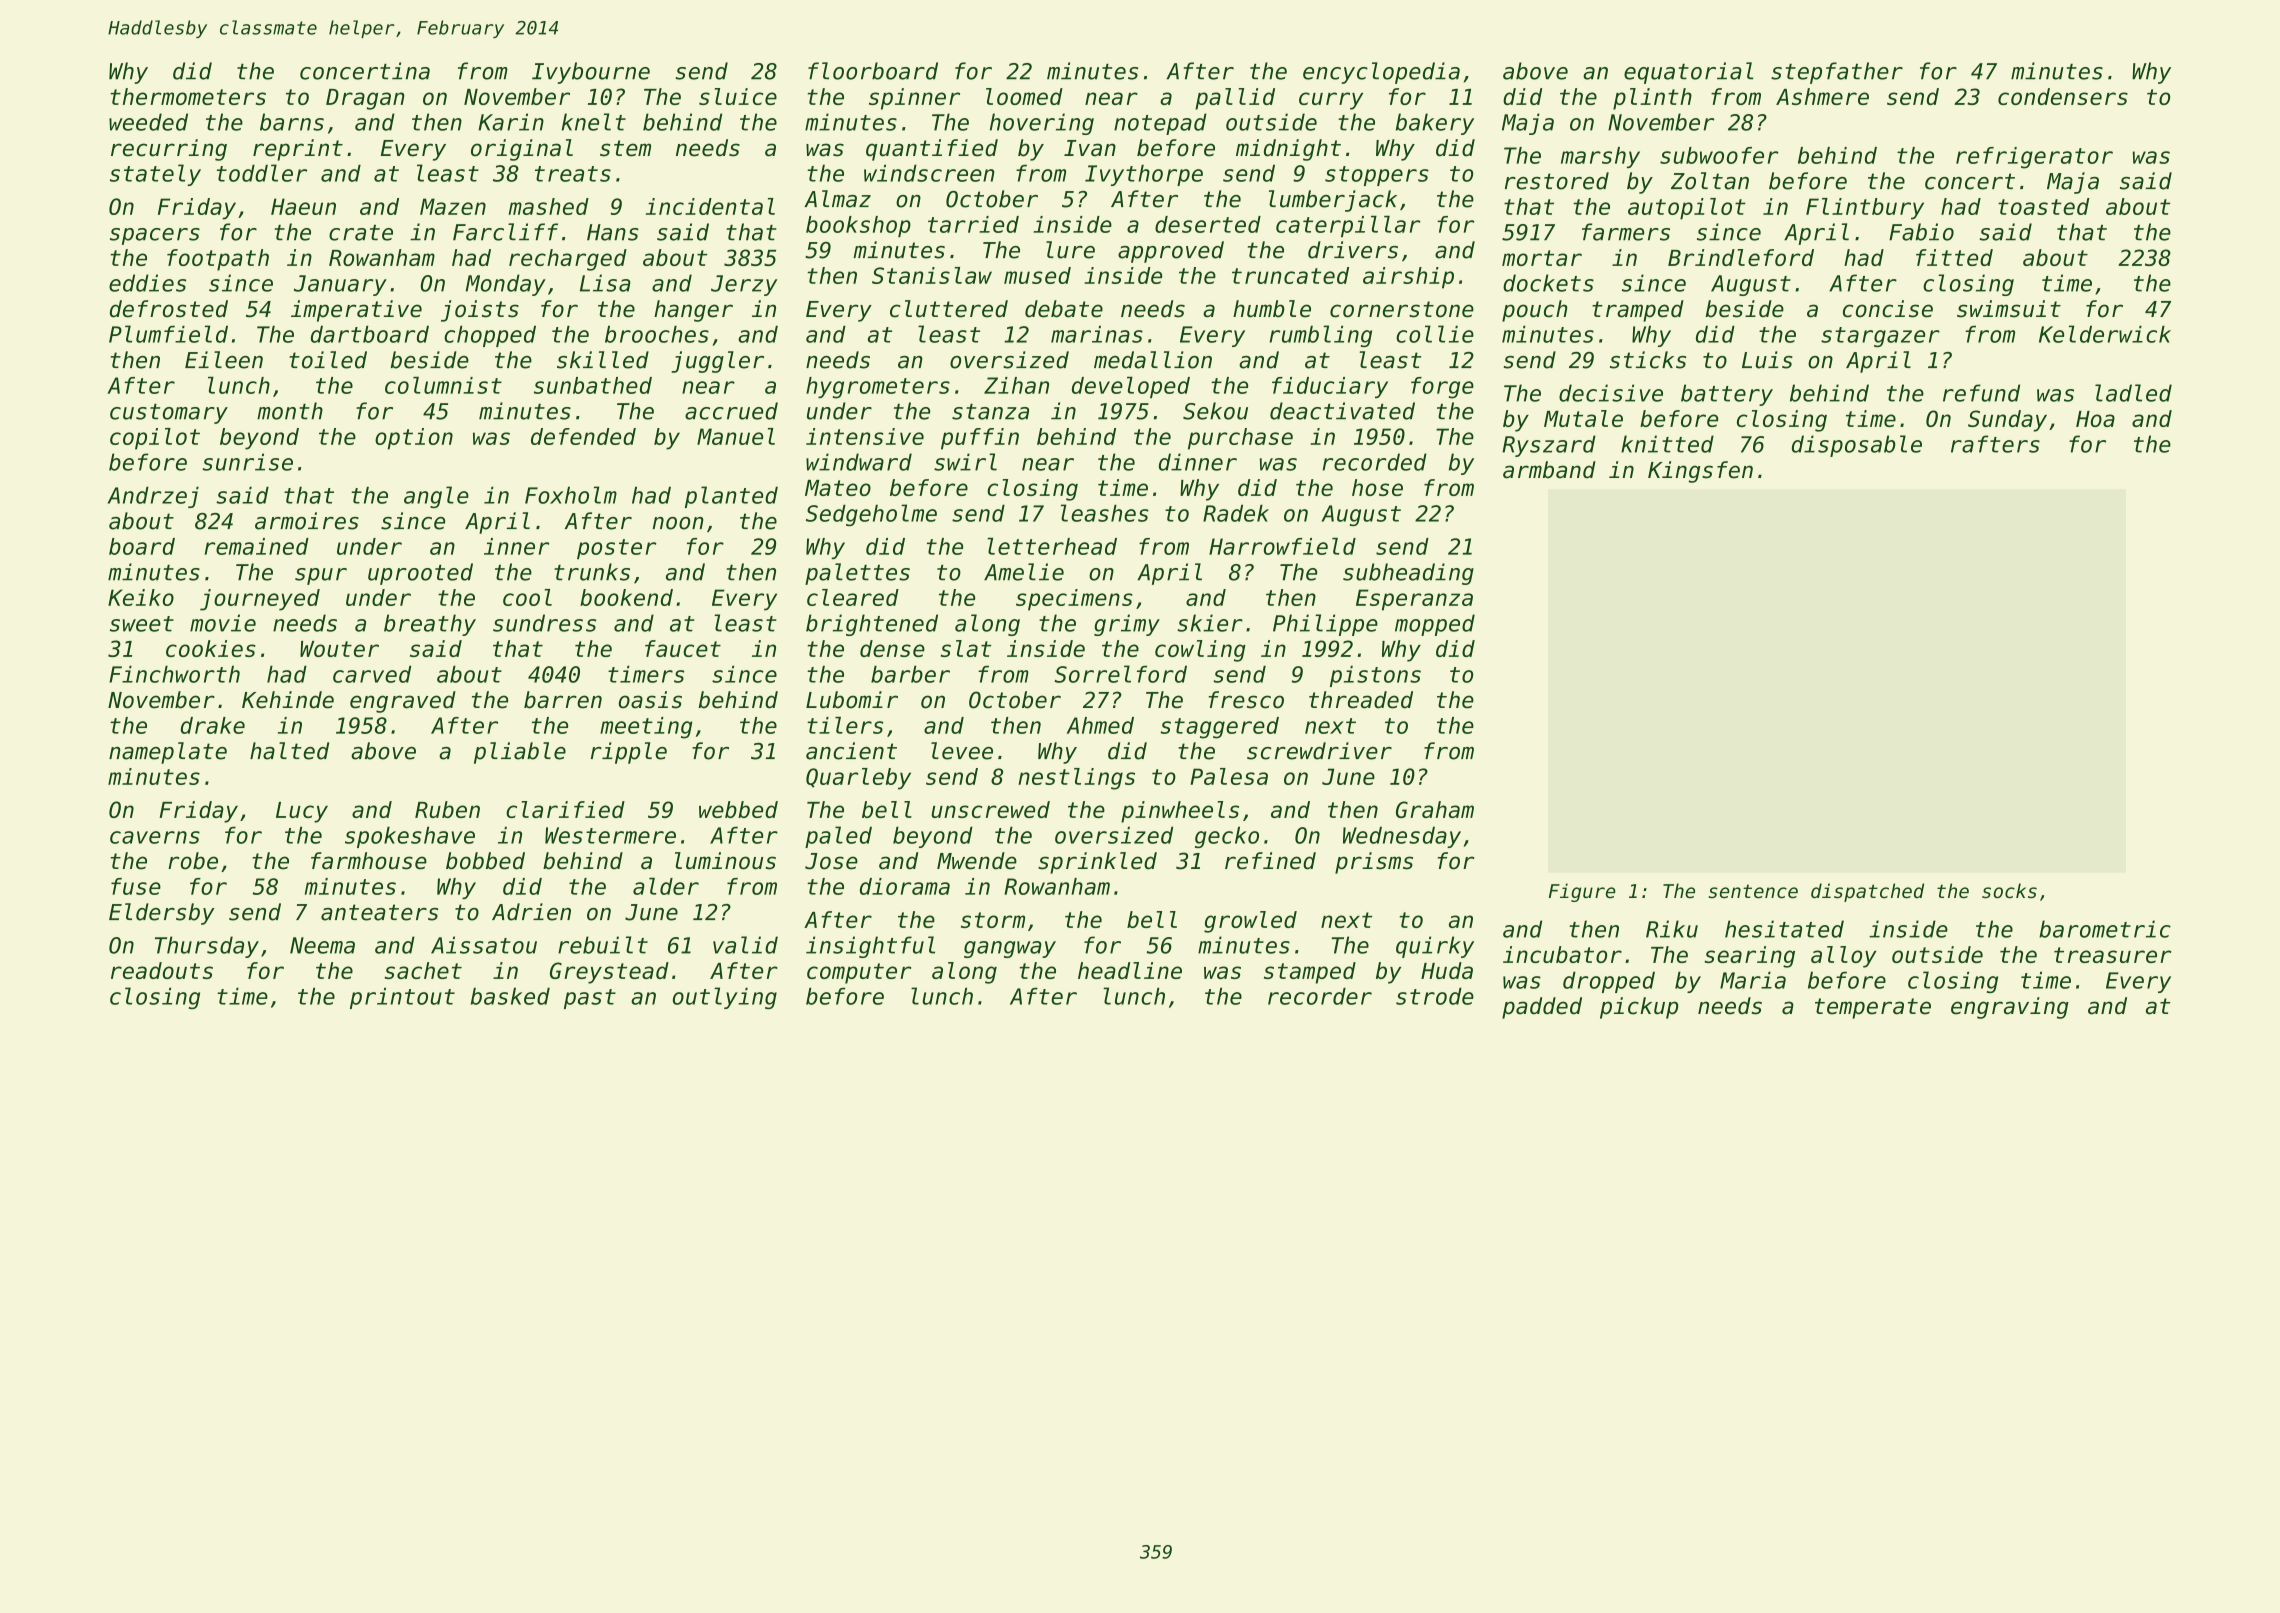 This page has width=2280, height=1613. What do you see at coordinates (1542, 1008) in the page?
I see `padded` at bounding box center [1542, 1008].
